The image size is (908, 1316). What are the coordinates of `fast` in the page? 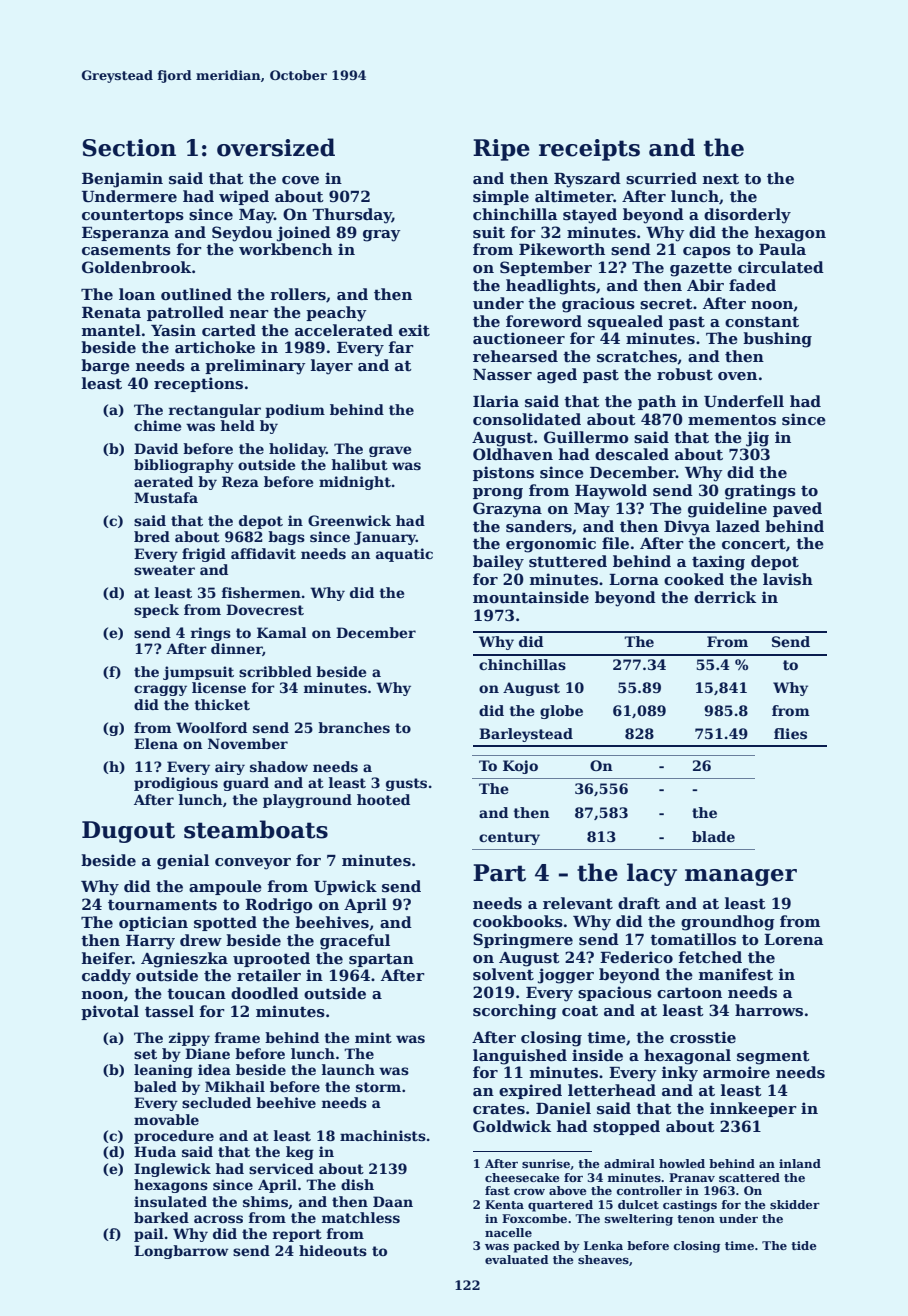 It's located at (497, 1190).
